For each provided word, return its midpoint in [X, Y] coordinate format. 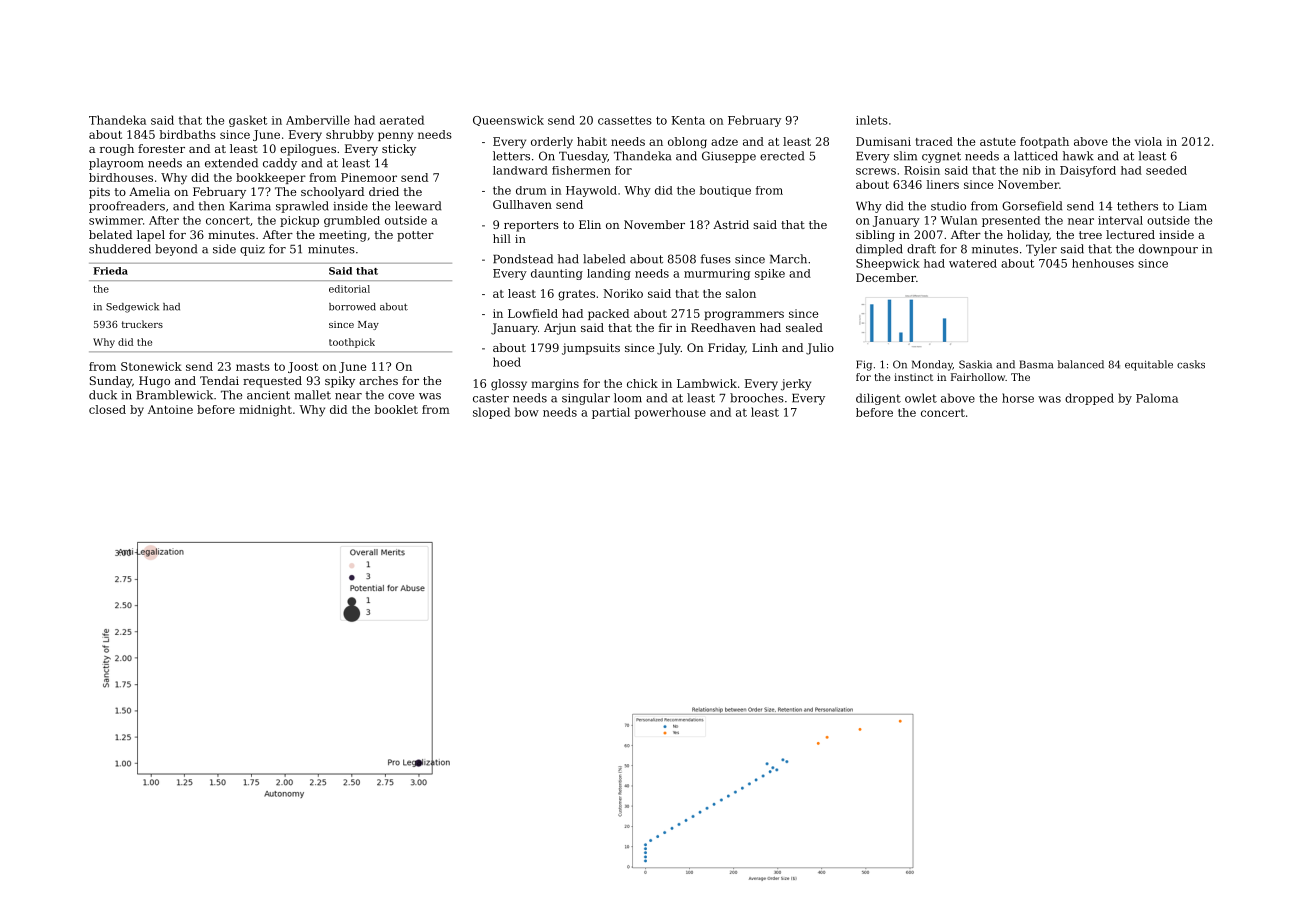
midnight [265, 411]
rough [117, 150]
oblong [687, 143]
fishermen [581, 170]
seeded [1166, 170]
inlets [872, 120]
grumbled [352, 221]
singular [586, 399]
